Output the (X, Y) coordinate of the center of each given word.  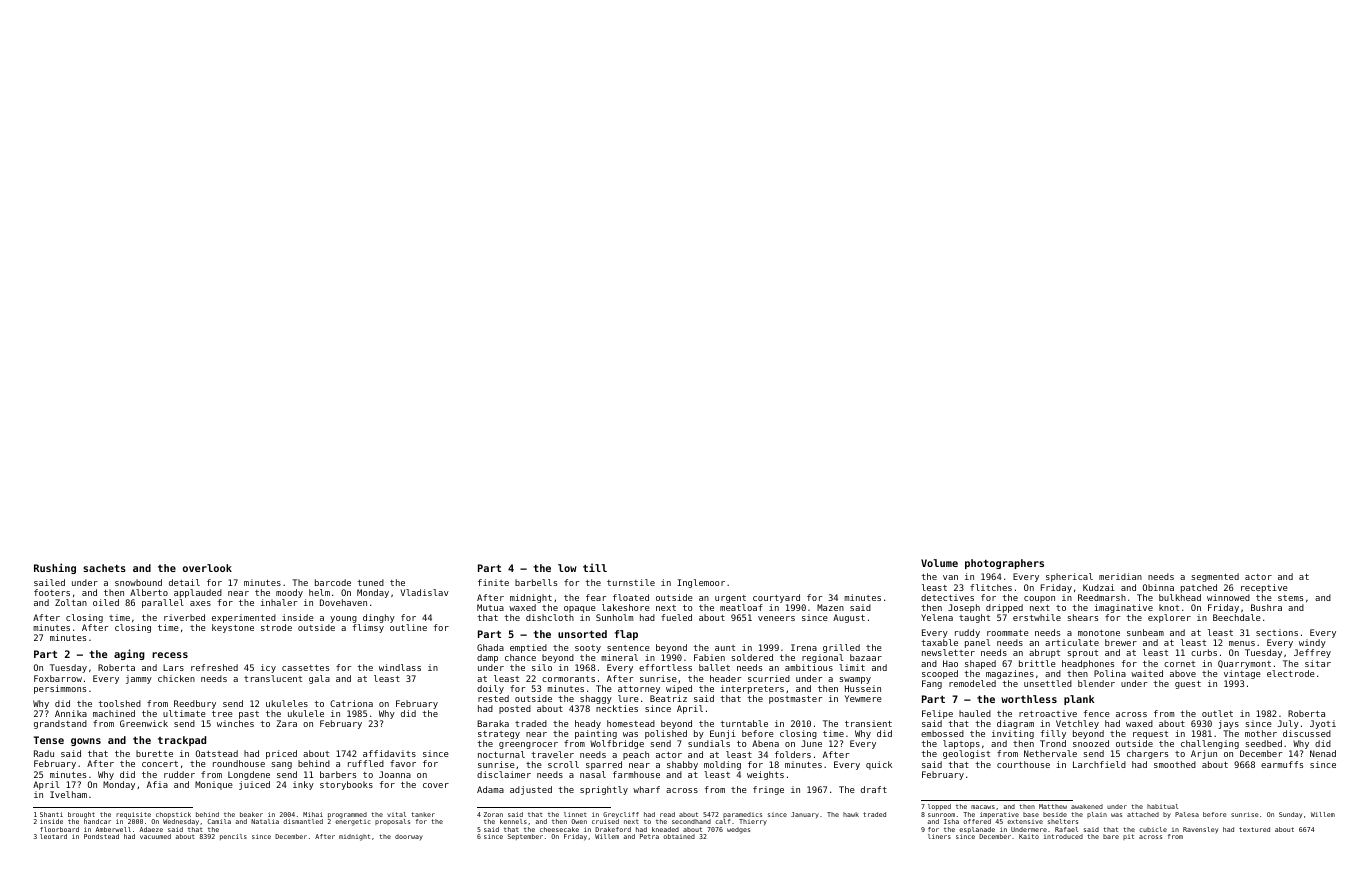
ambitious (809, 667)
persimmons (60, 689)
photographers (1004, 564)
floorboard (59, 829)
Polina (1110, 673)
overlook (207, 568)
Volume (939, 563)
